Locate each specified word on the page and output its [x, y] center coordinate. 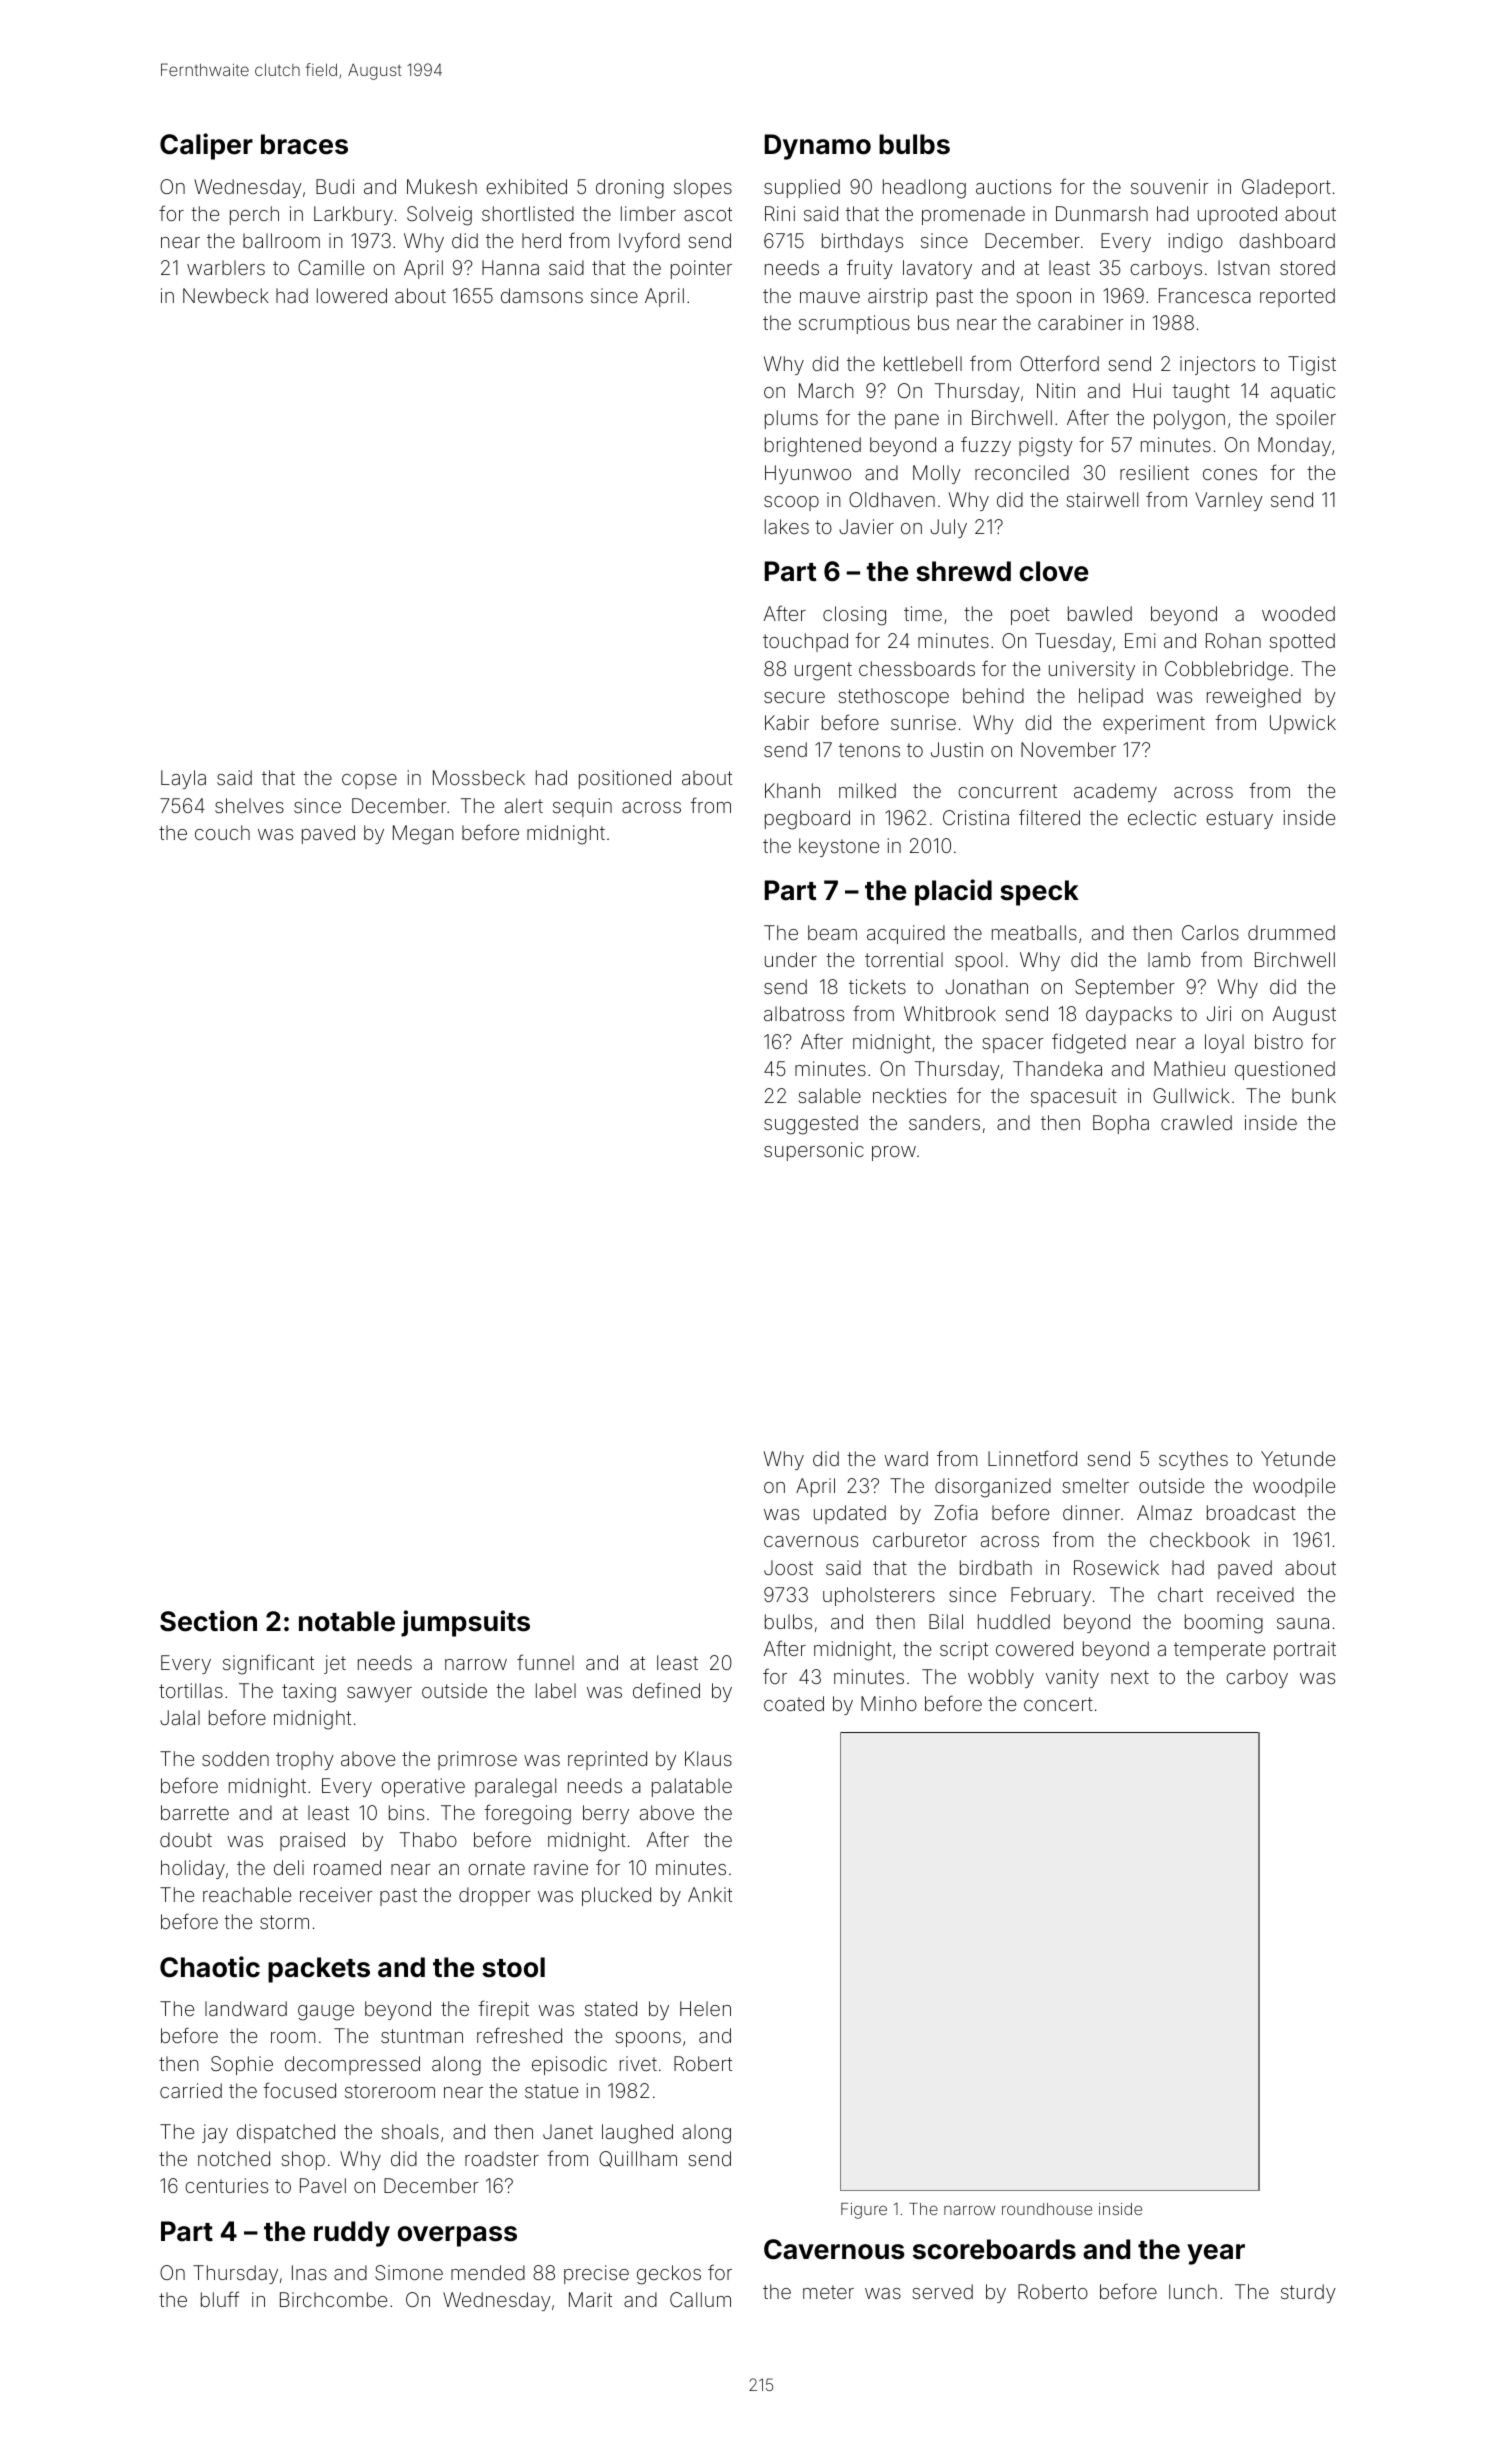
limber [648, 213]
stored [1307, 267]
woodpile [1294, 1487]
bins [406, 1812]
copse [369, 781]
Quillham [638, 2159]
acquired [906, 934]
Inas [309, 2272]
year [1216, 2254]
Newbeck [226, 295]
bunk [1314, 1095]
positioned [625, 779]
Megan [423, 835]
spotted [1302, 642]
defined [666, 1690]
